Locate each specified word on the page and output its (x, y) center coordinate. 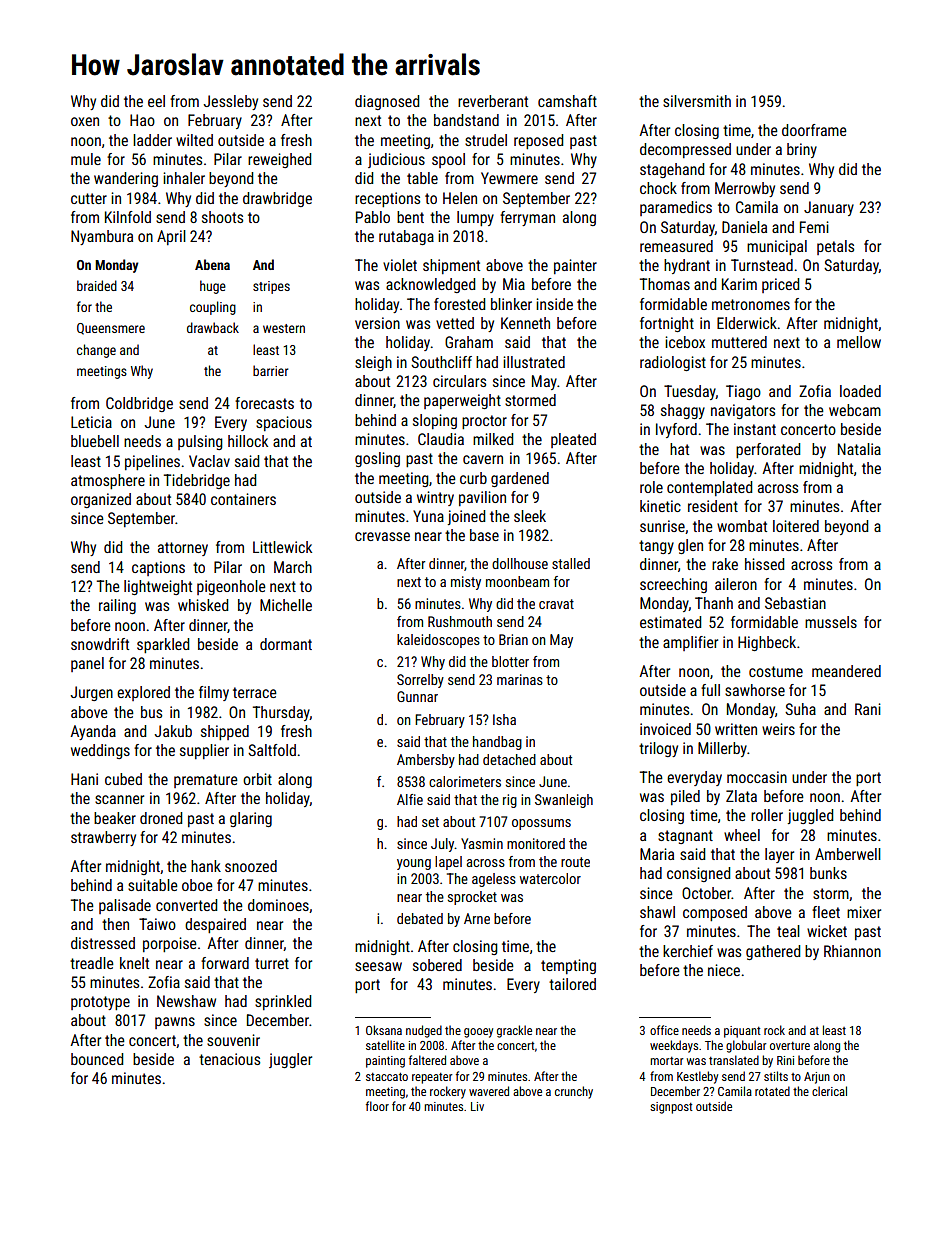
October (707, 893)
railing (117, 606)
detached (509, 759)
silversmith (697, 101)
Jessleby (230, 102)
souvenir (233, 1040)
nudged (424, 1031)
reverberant (493, 101)
